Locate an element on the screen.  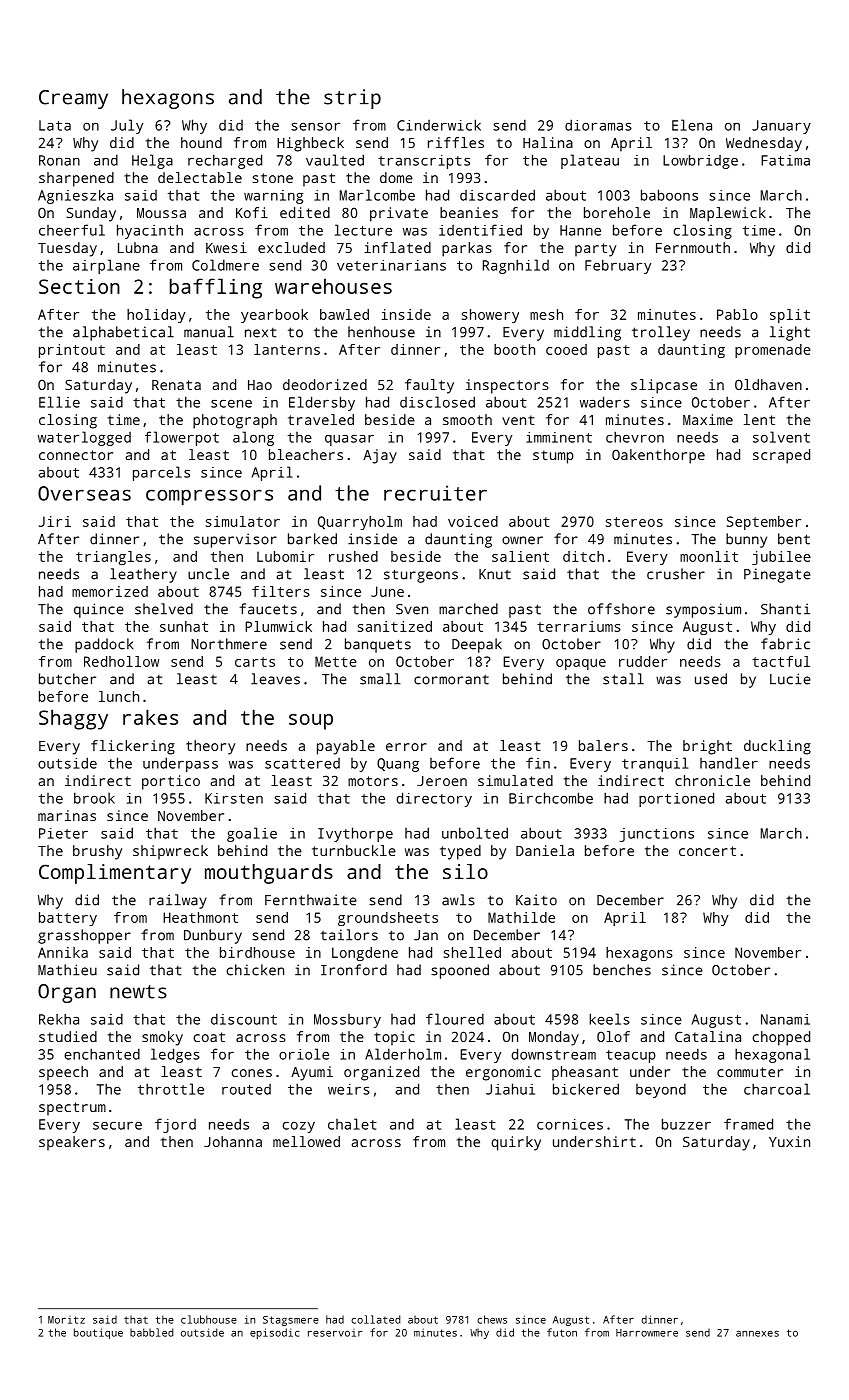
dioramas is located at coordinates (598, 125).
